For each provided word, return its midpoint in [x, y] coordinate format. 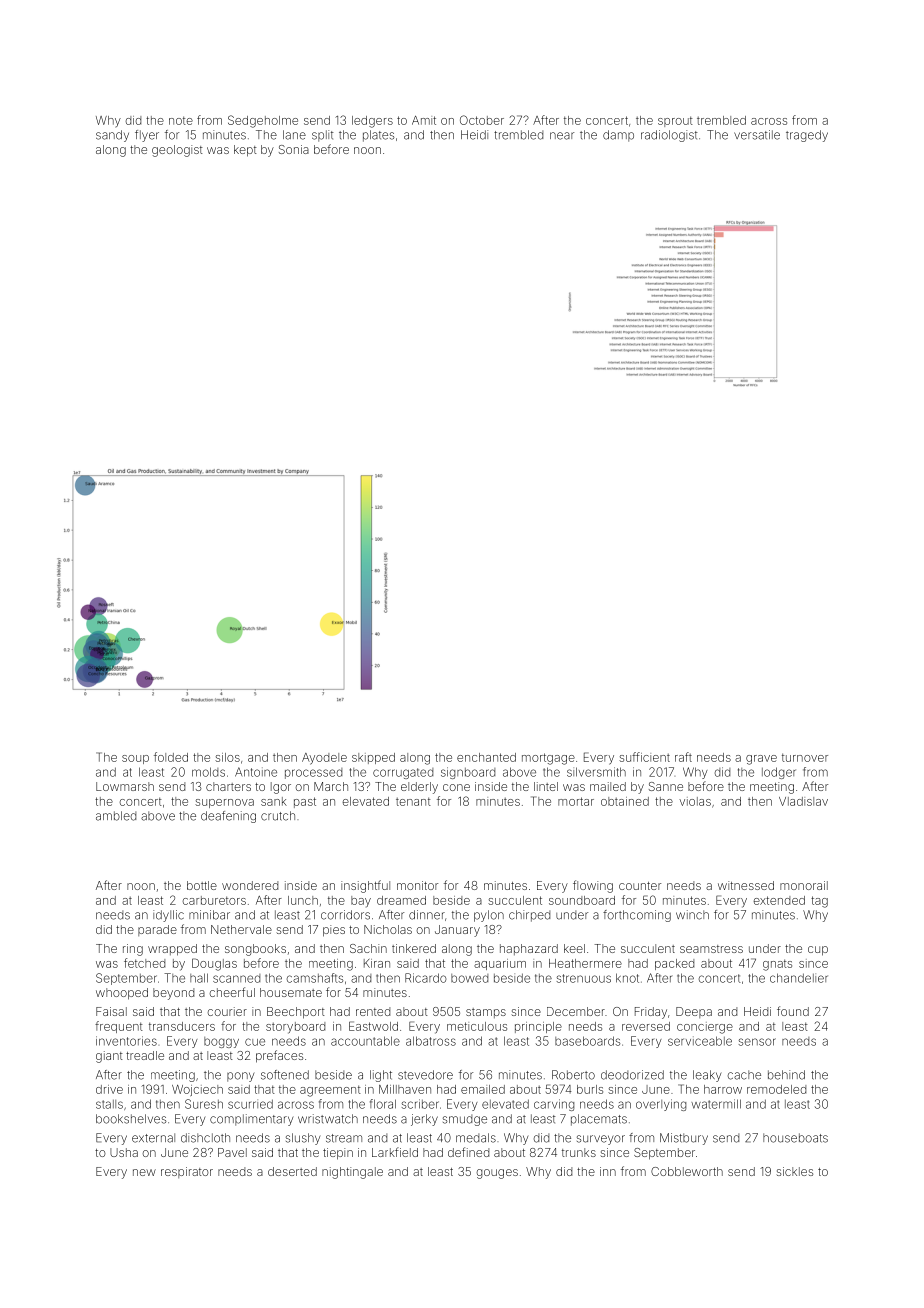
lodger [779, 773]
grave [761, 760]
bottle [202, 885]
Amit [424, 120]
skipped [373, 758]
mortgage [548, 759]
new [144, 1172]
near [562, 136]
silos [227, 757]
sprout [675, 121]
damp [618, 136]
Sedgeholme [263, 121]
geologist [177, 151]
